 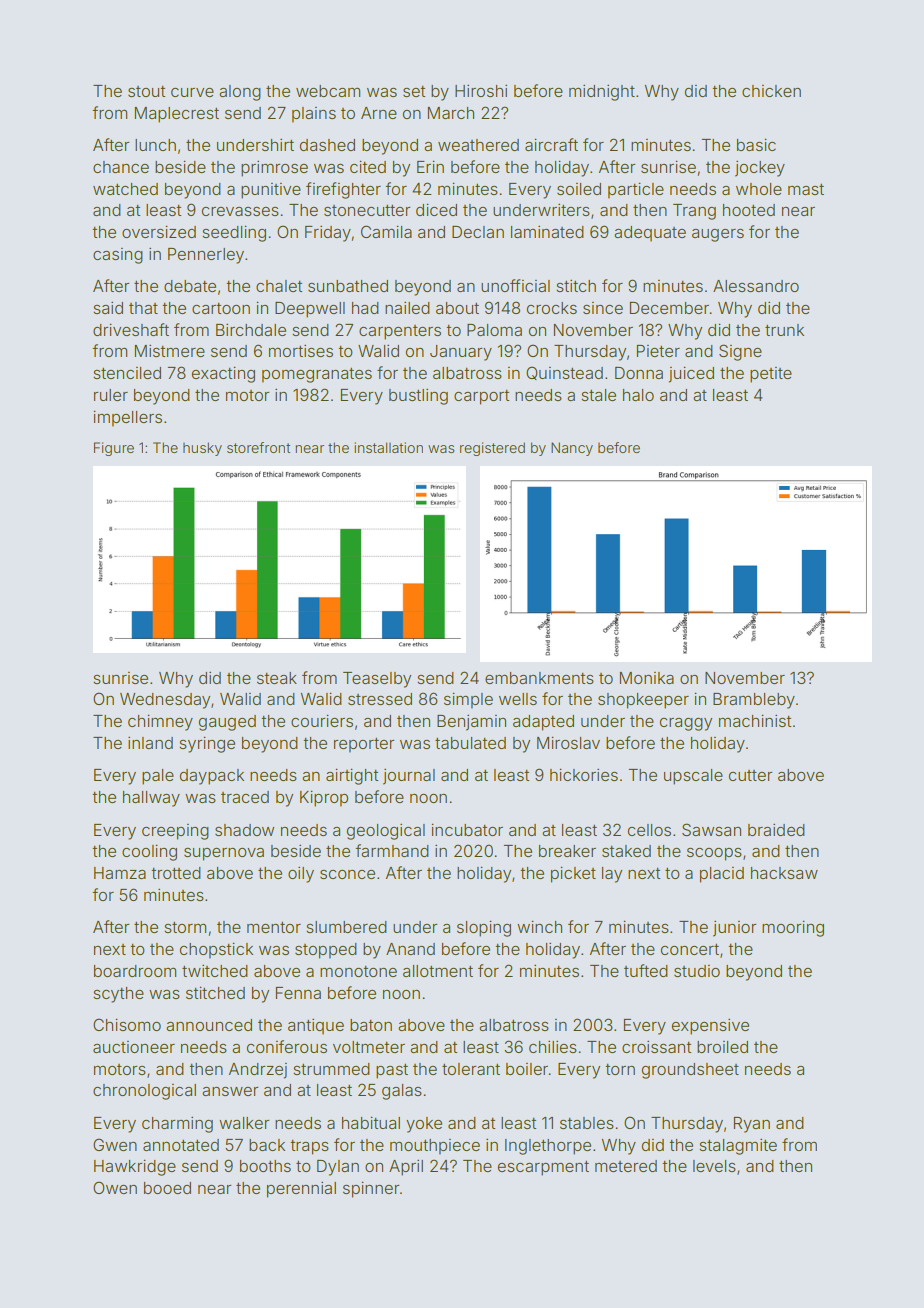 I want to click on boiler, so click(x=527, y=1069).
